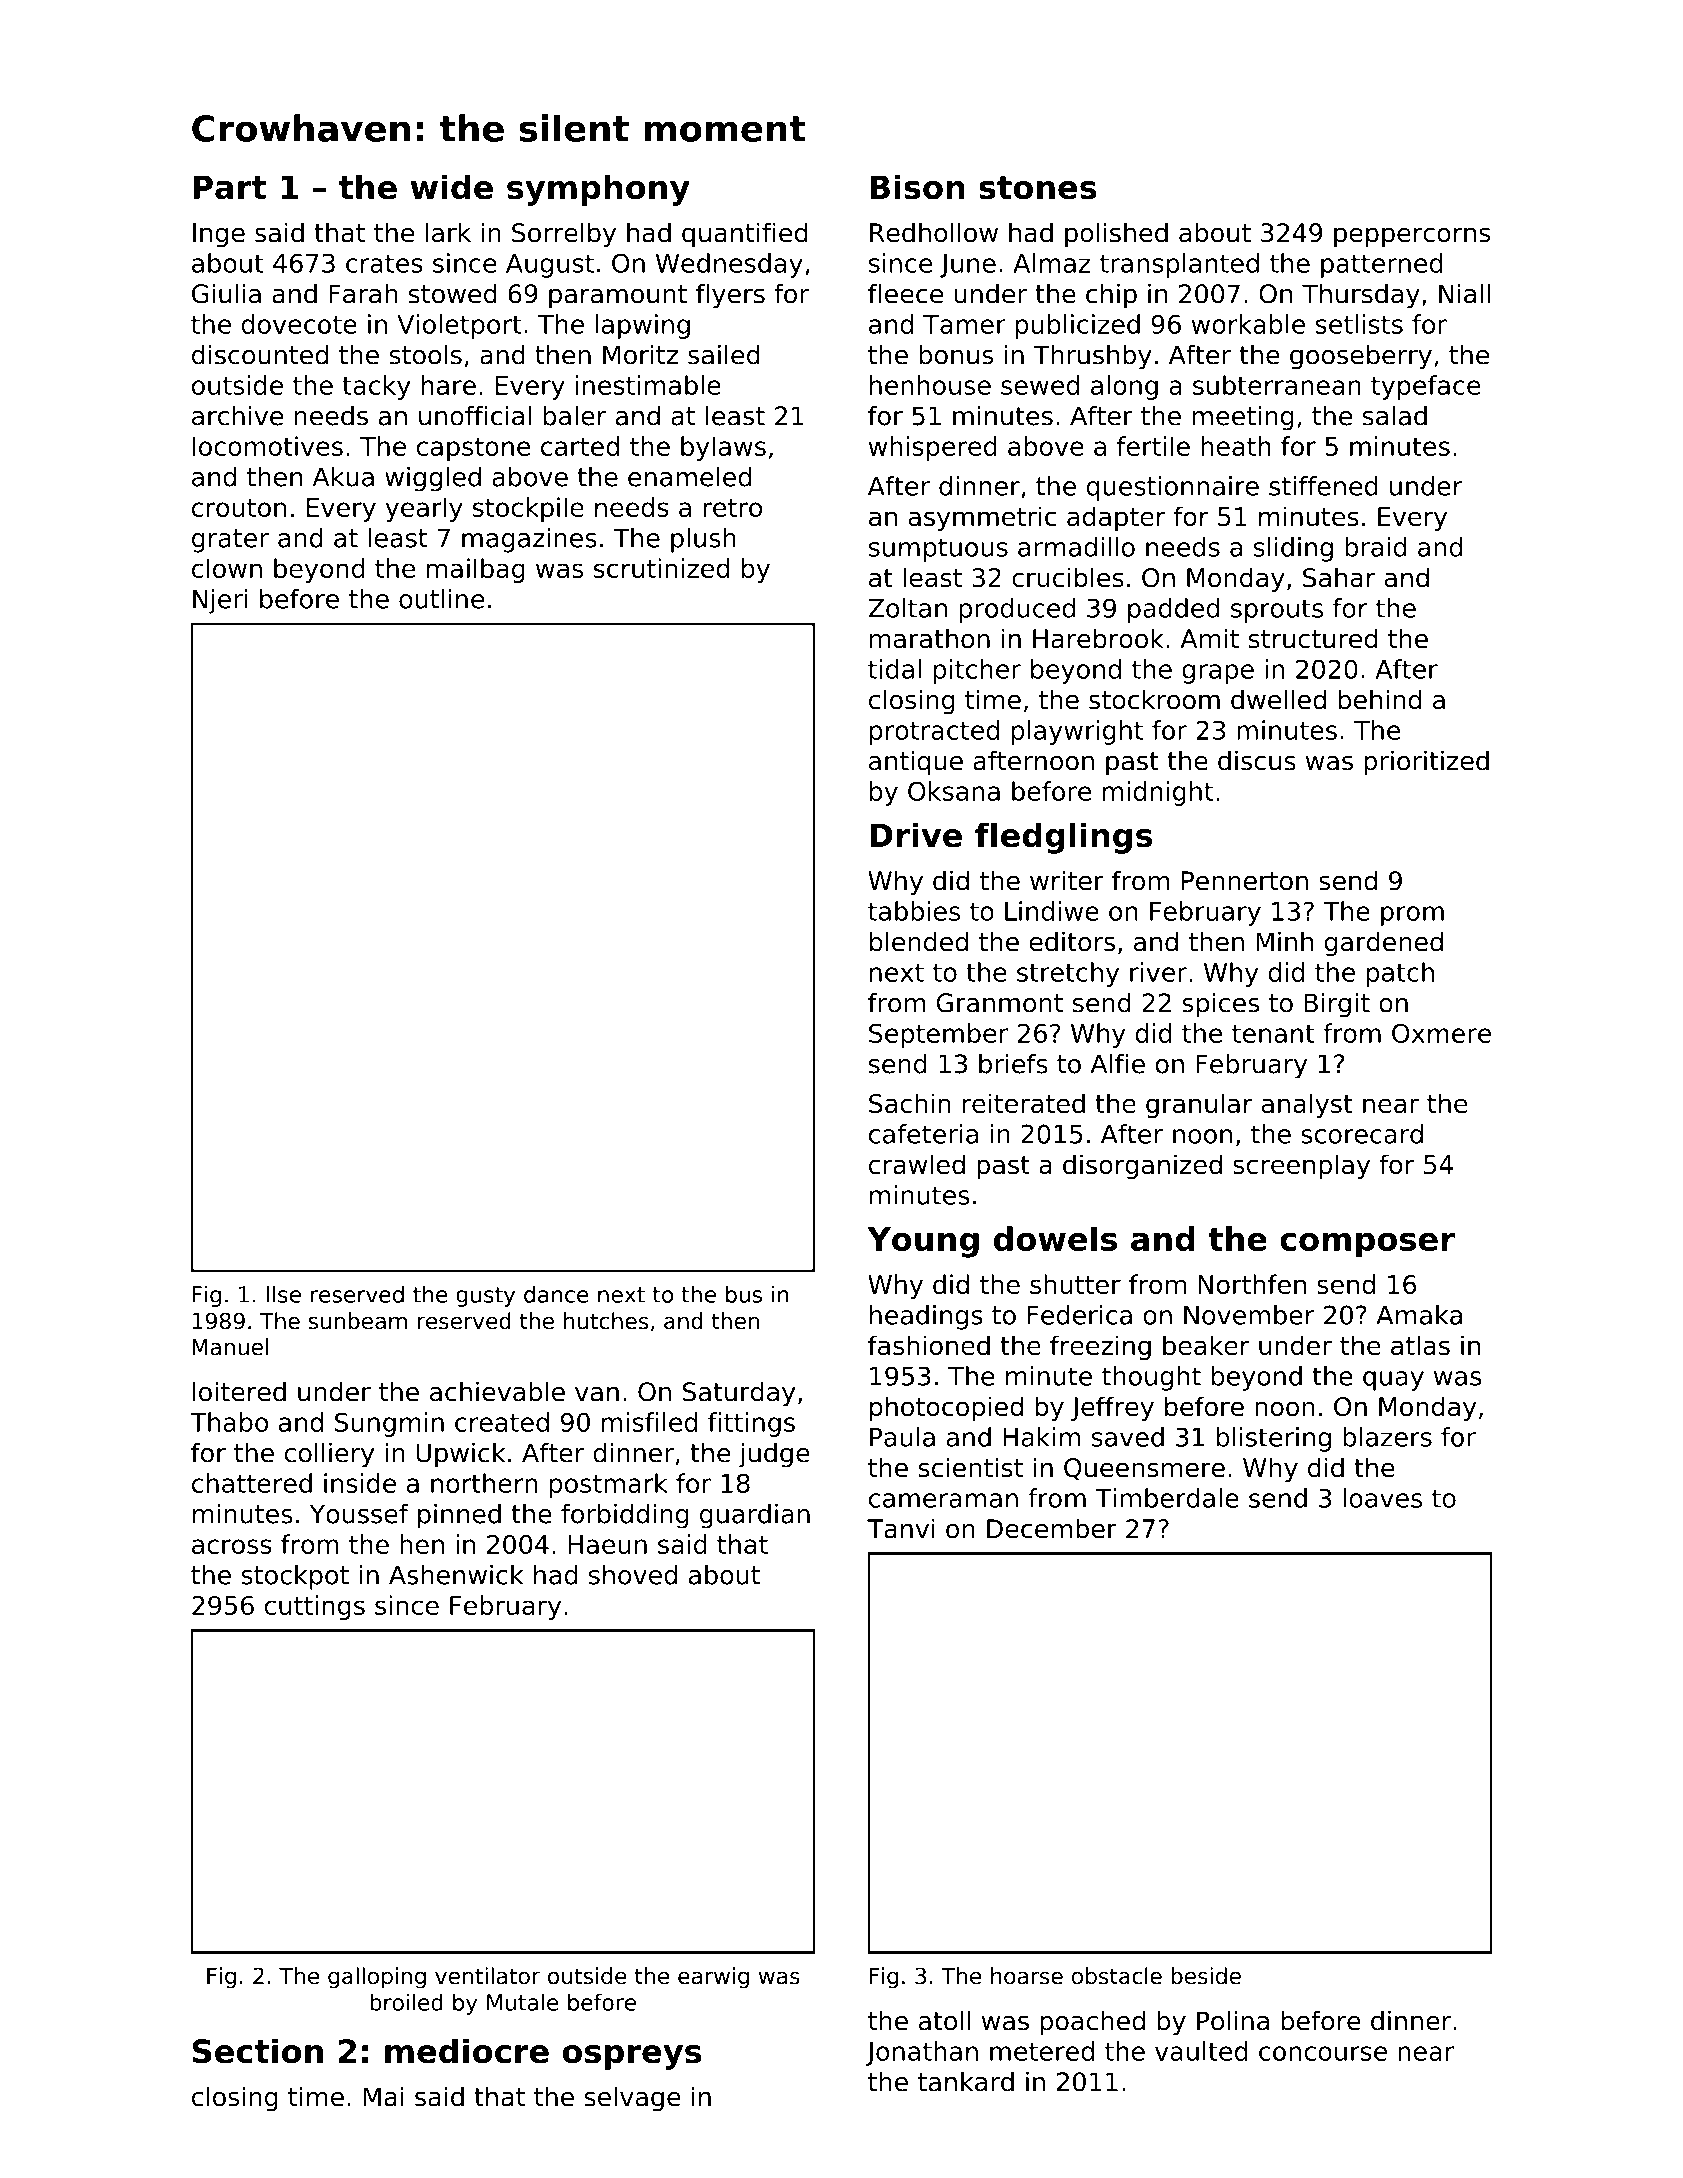  I want to click on Njeri, so click(220, 601).
